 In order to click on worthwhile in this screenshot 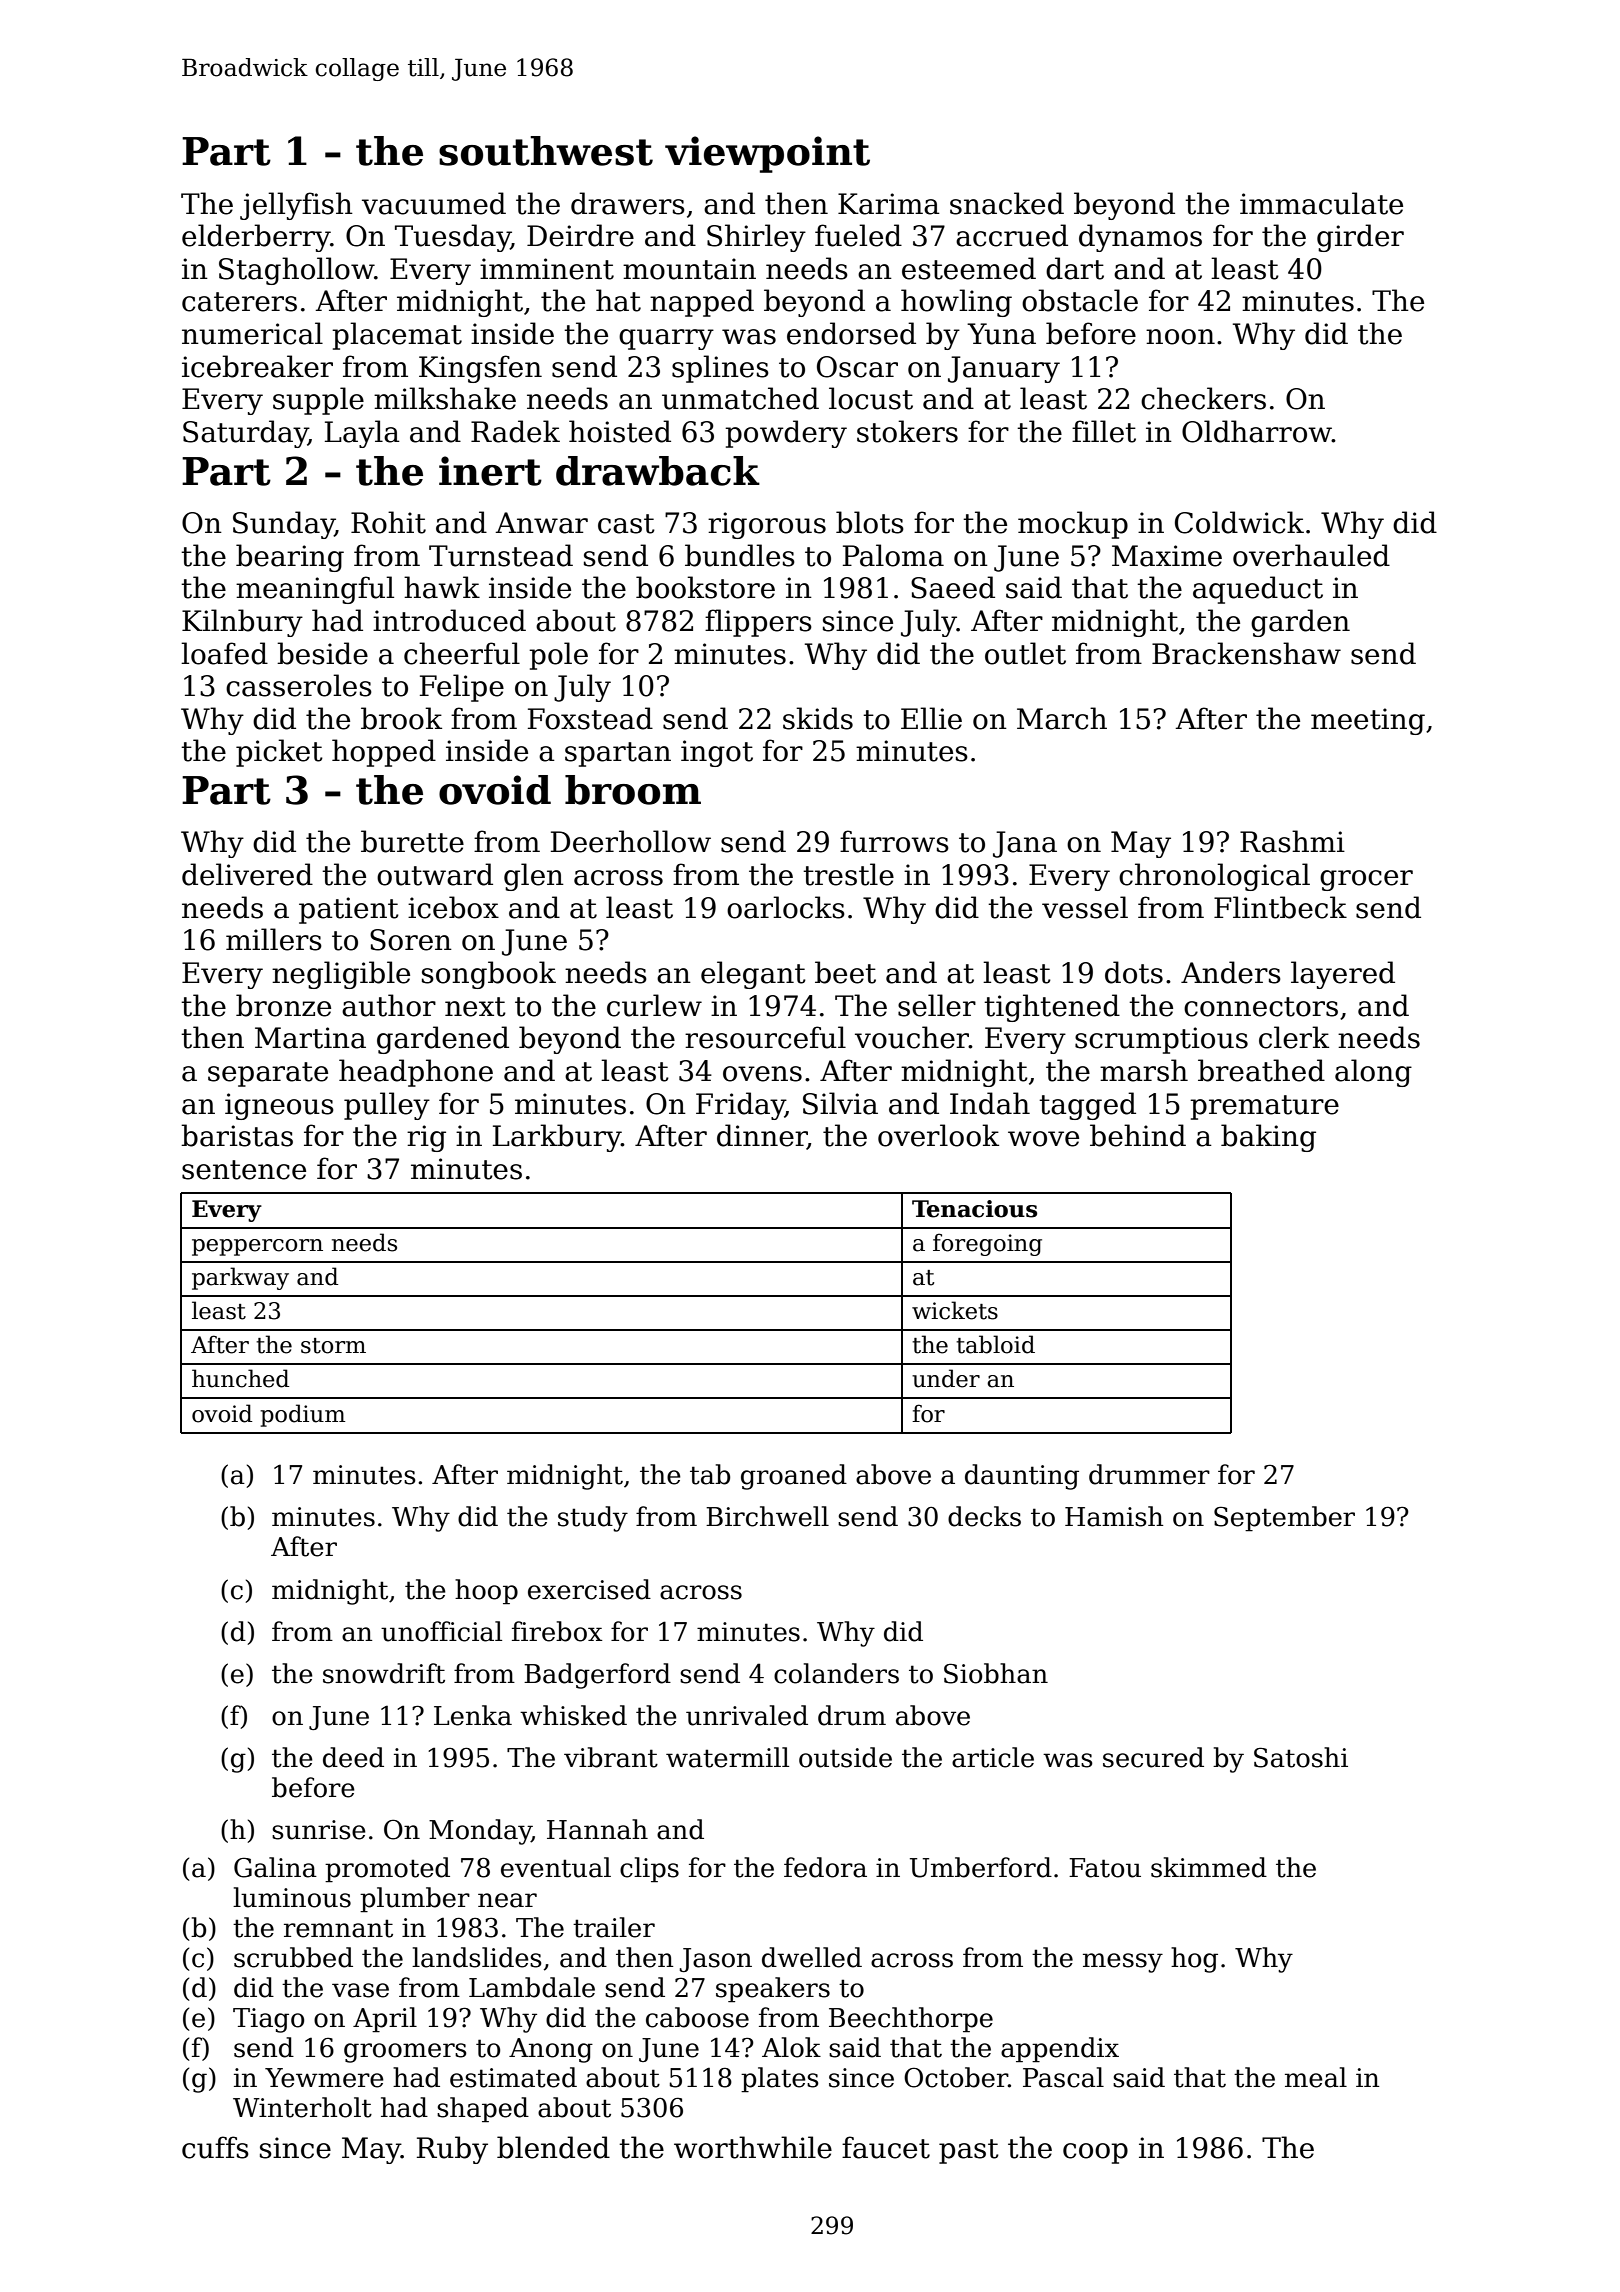, I will do `click(753, 2147)`.
